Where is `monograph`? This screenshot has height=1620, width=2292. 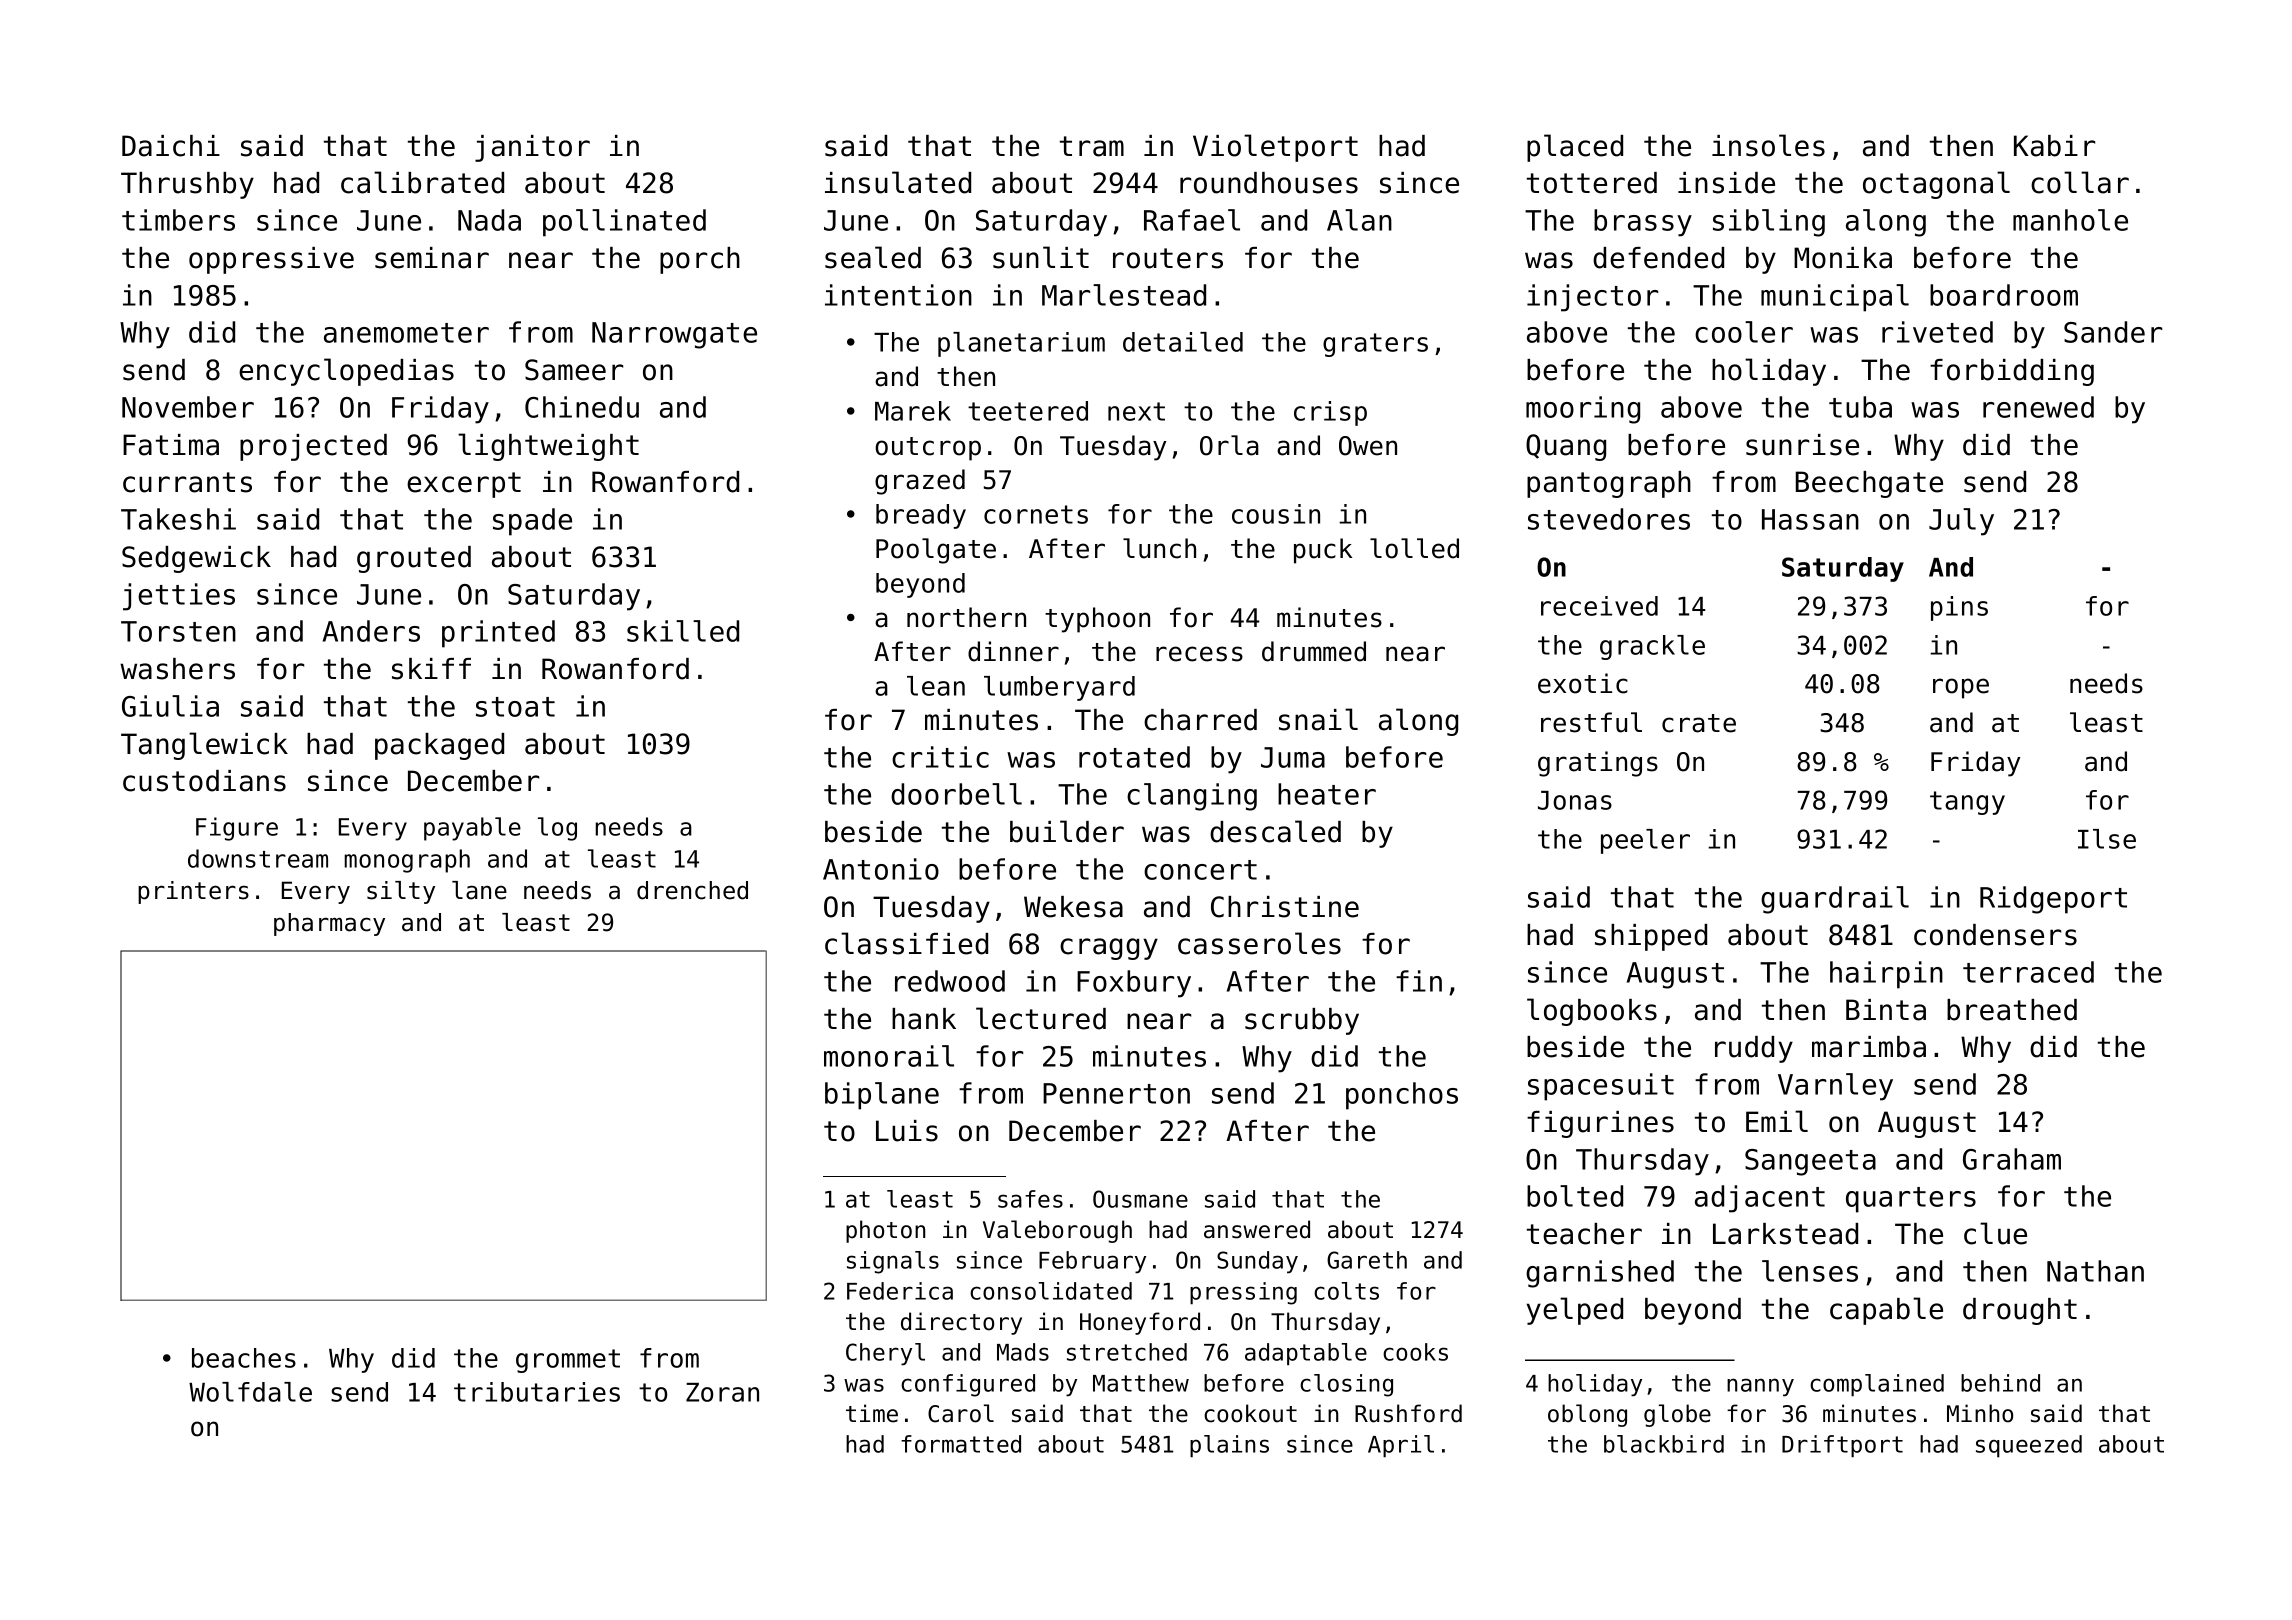 monograph is located at coordinates (407, 861).
